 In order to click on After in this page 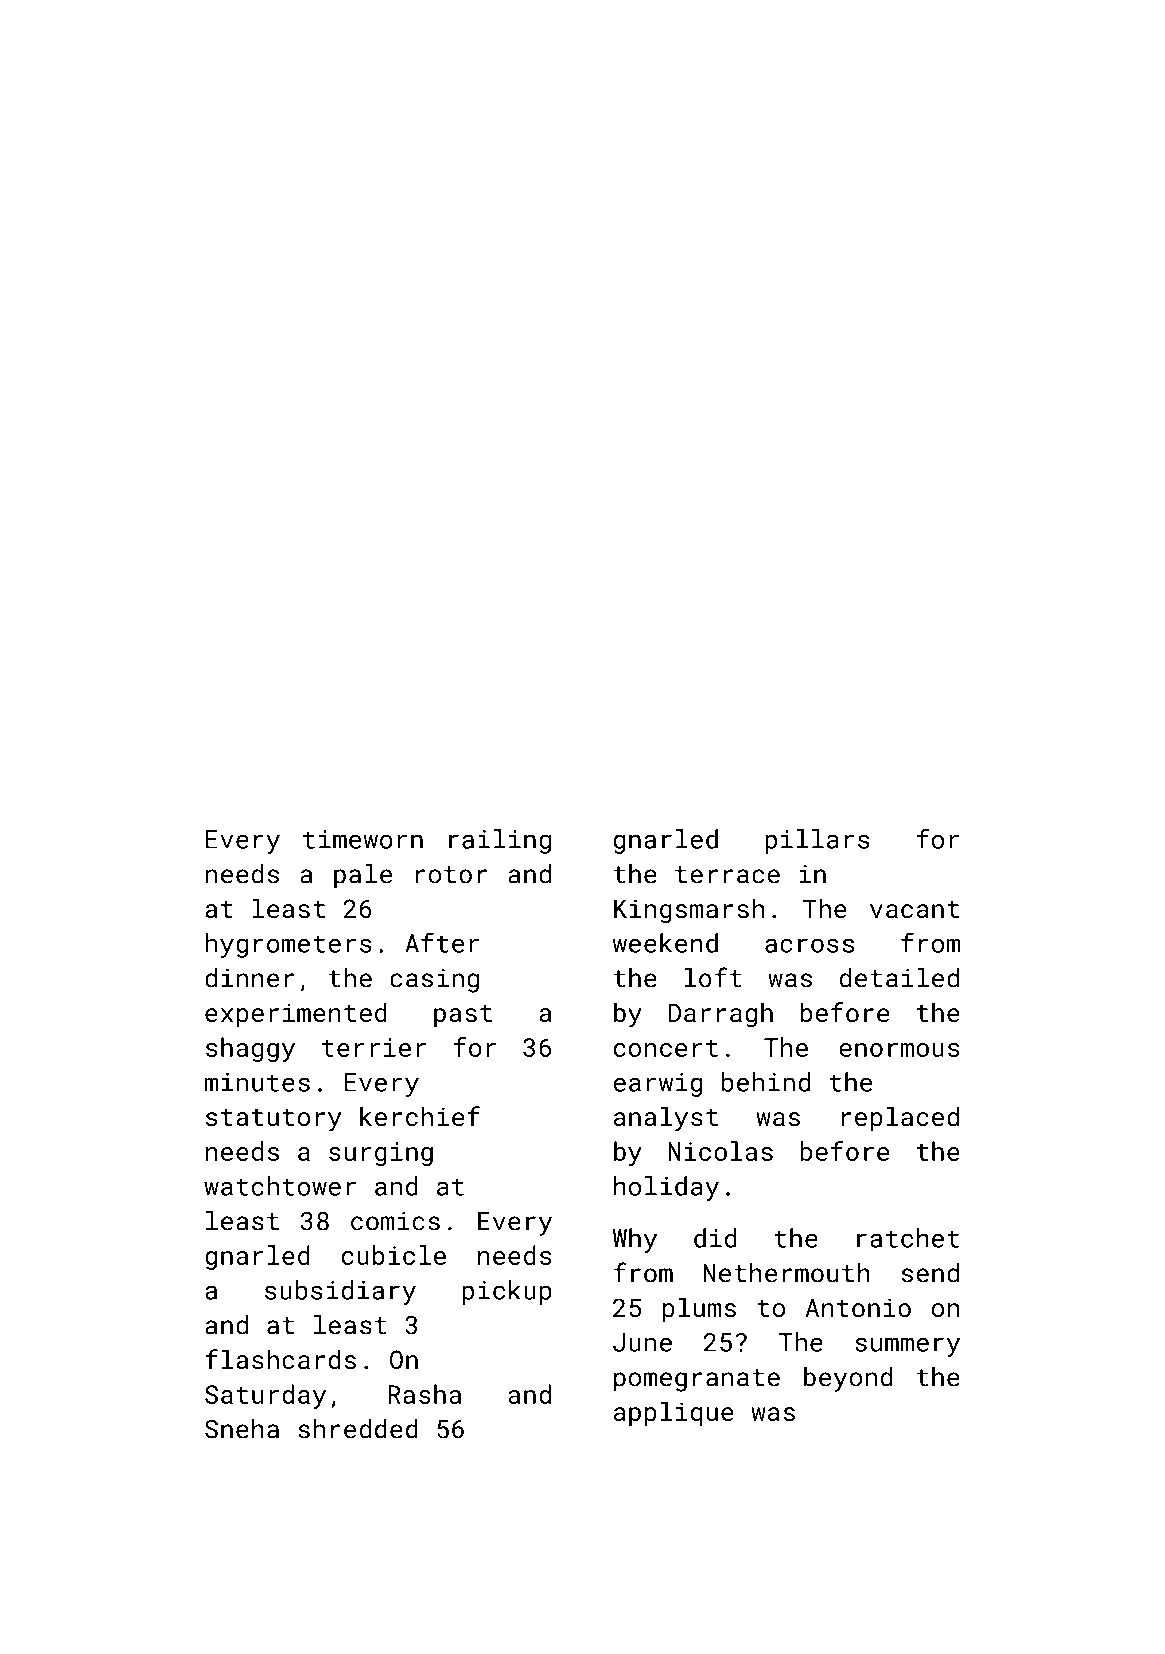, I will do `click(442, 942)`.
